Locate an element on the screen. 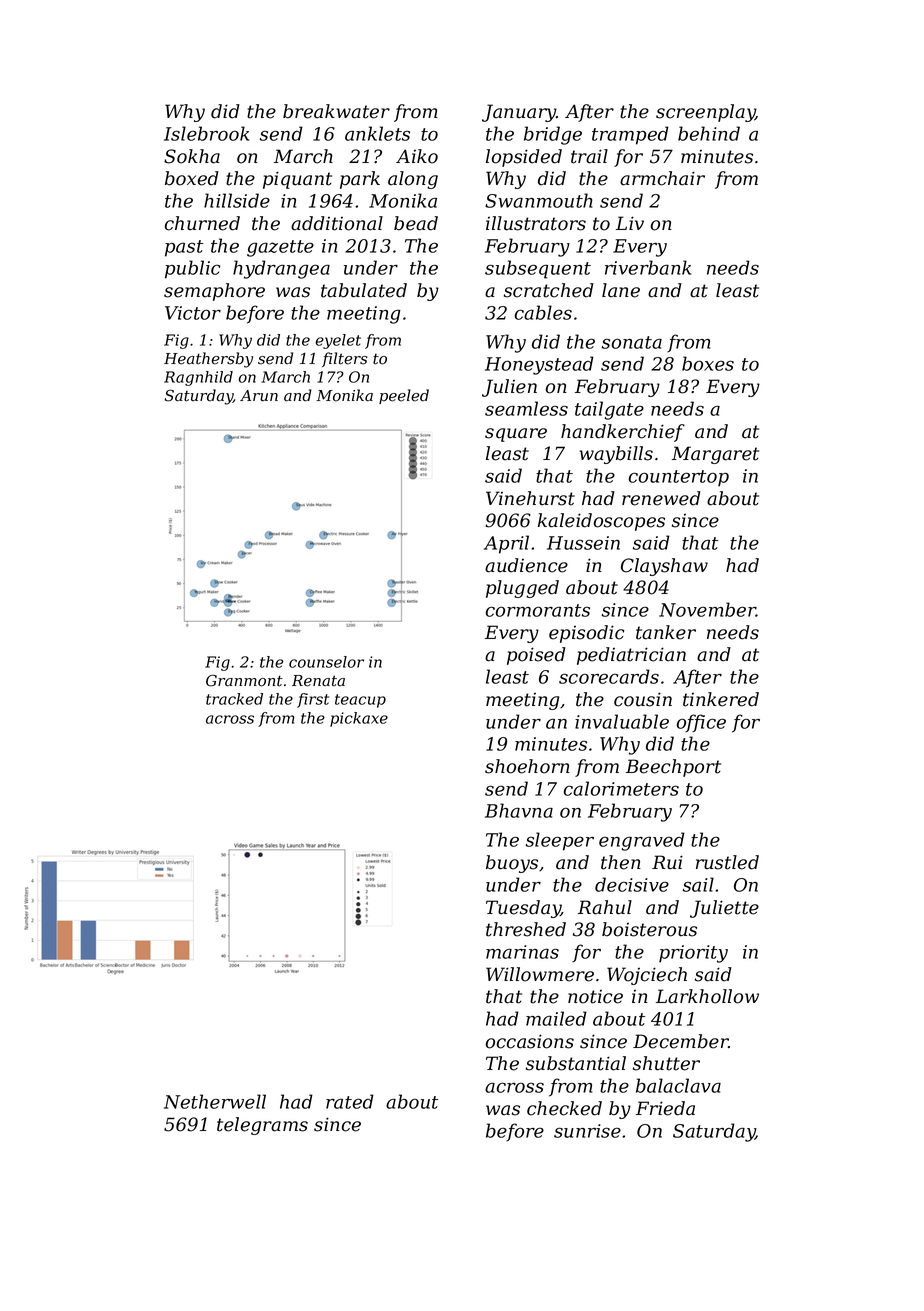 The height and width of the screenshot is (1311, 924). occasions is located at coordinates (530, 1041).
